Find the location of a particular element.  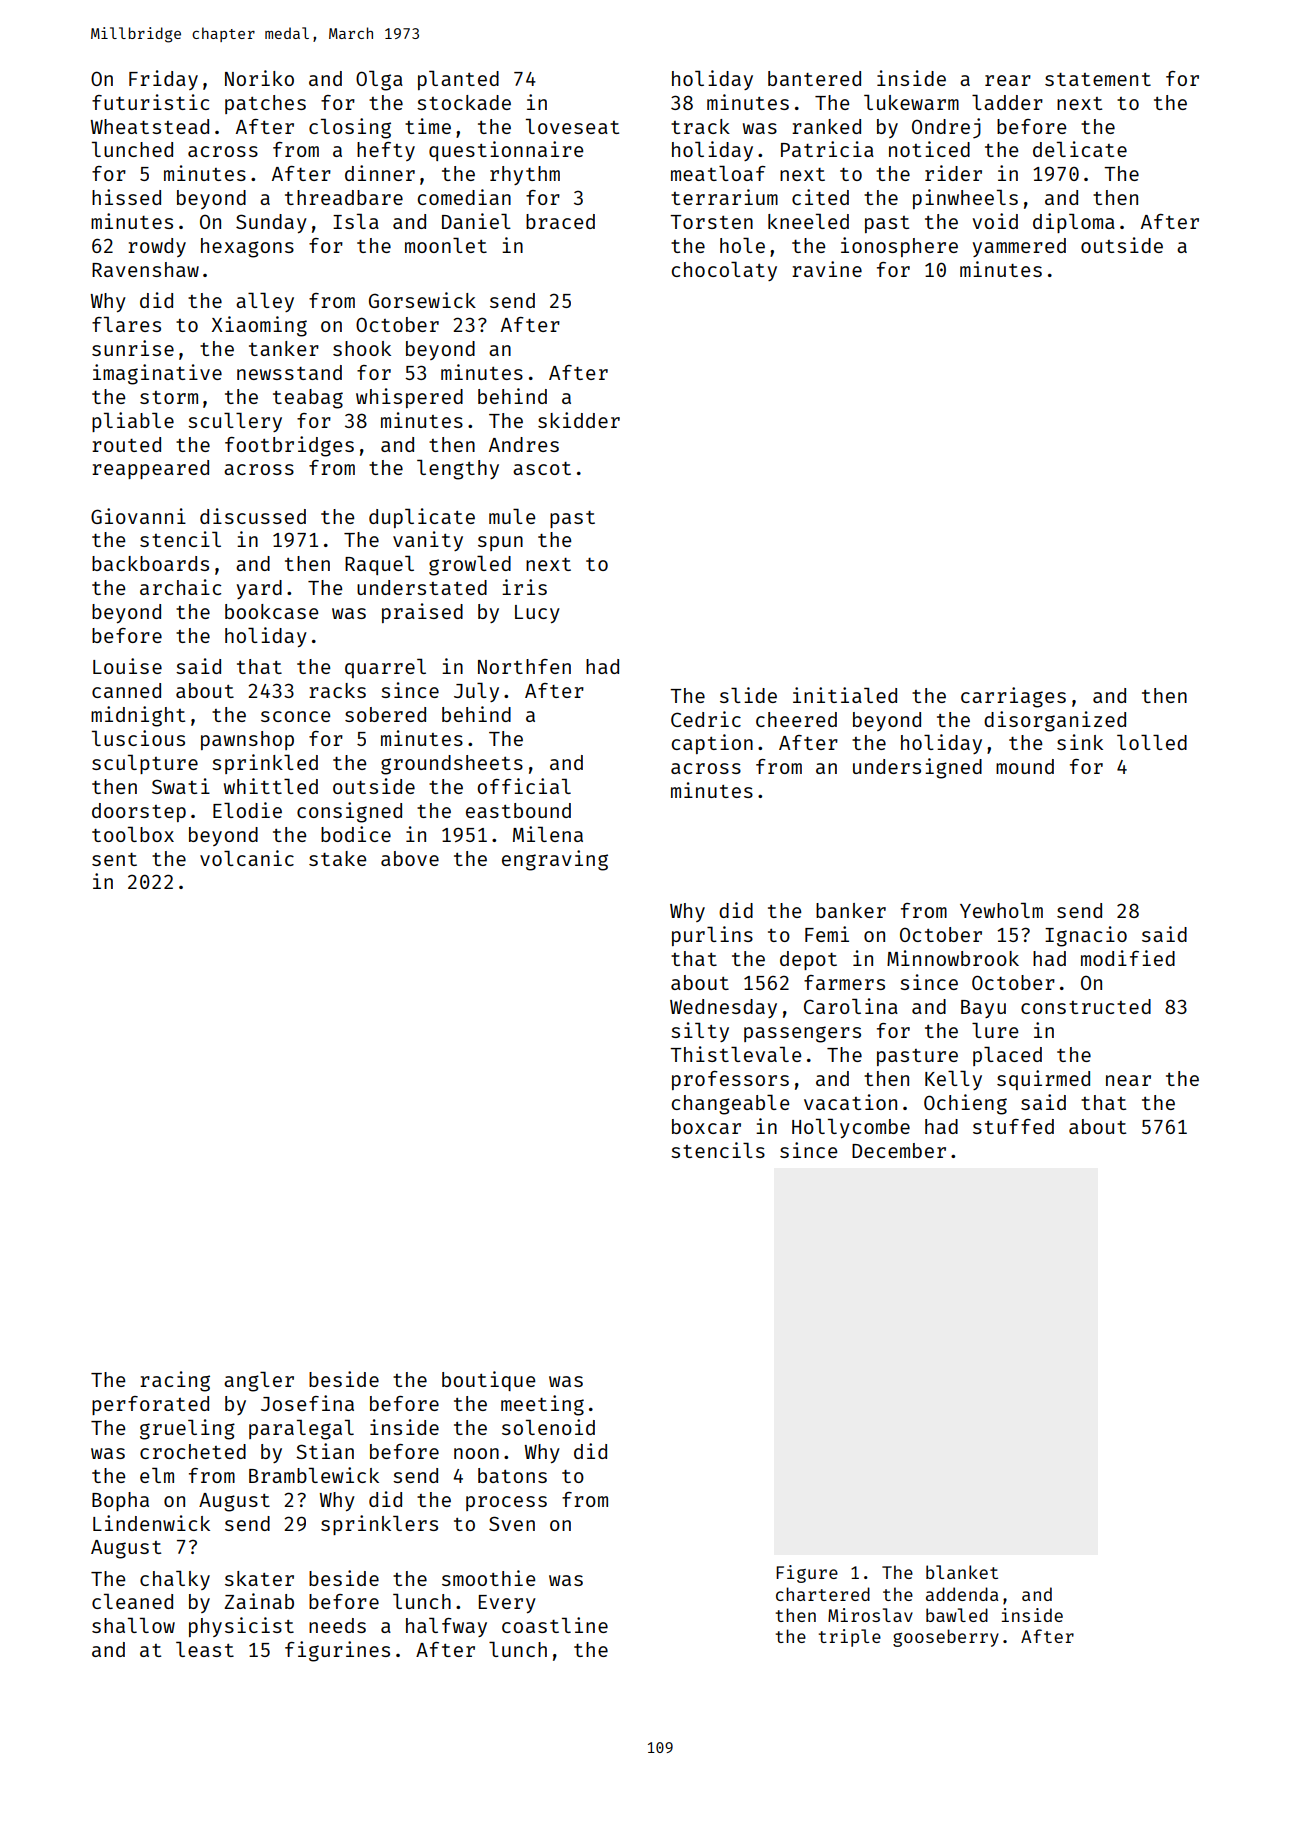

rider is located at coordinates (953, 173).
